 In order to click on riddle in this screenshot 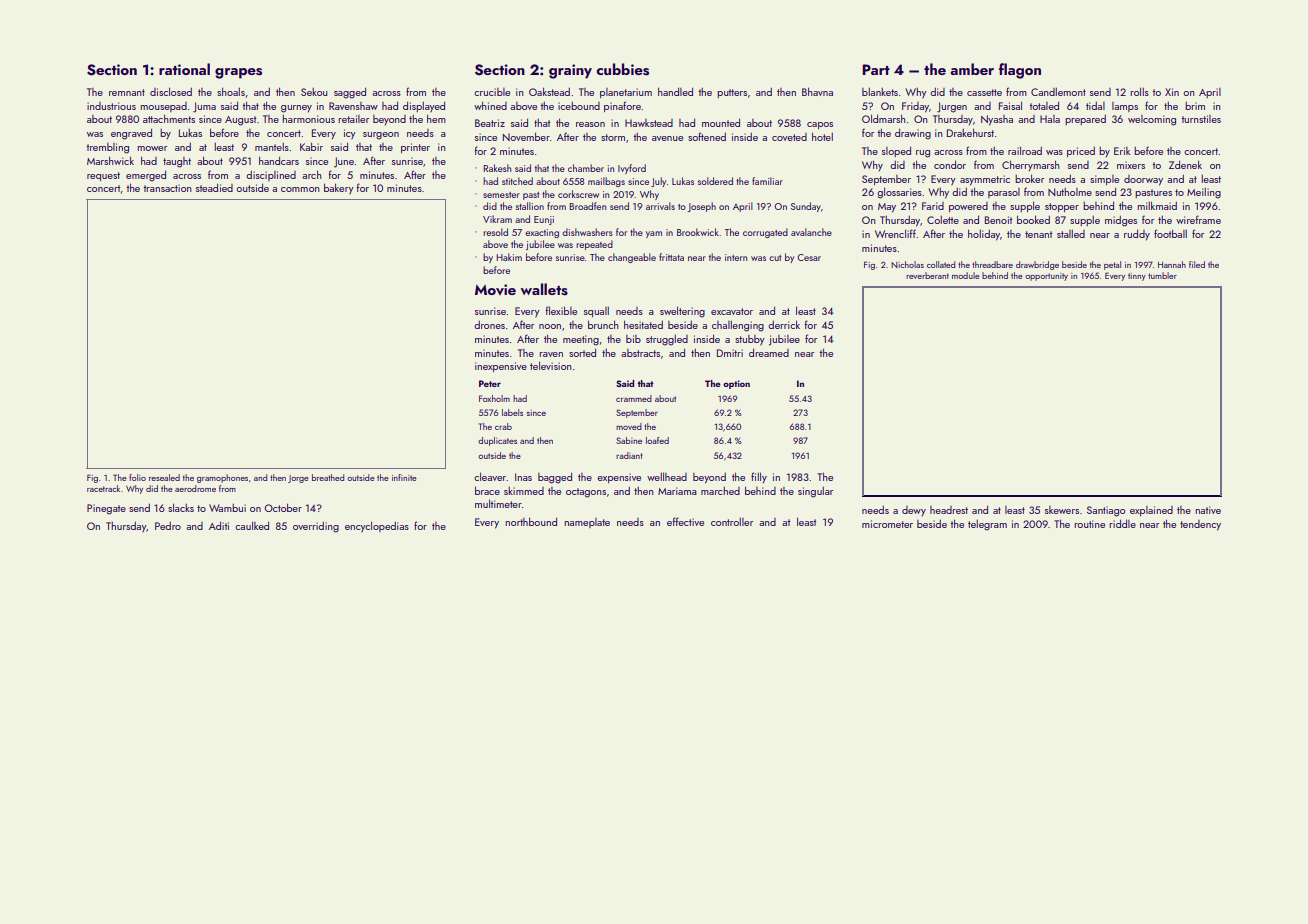, I will do `click(1123, 523)`.
